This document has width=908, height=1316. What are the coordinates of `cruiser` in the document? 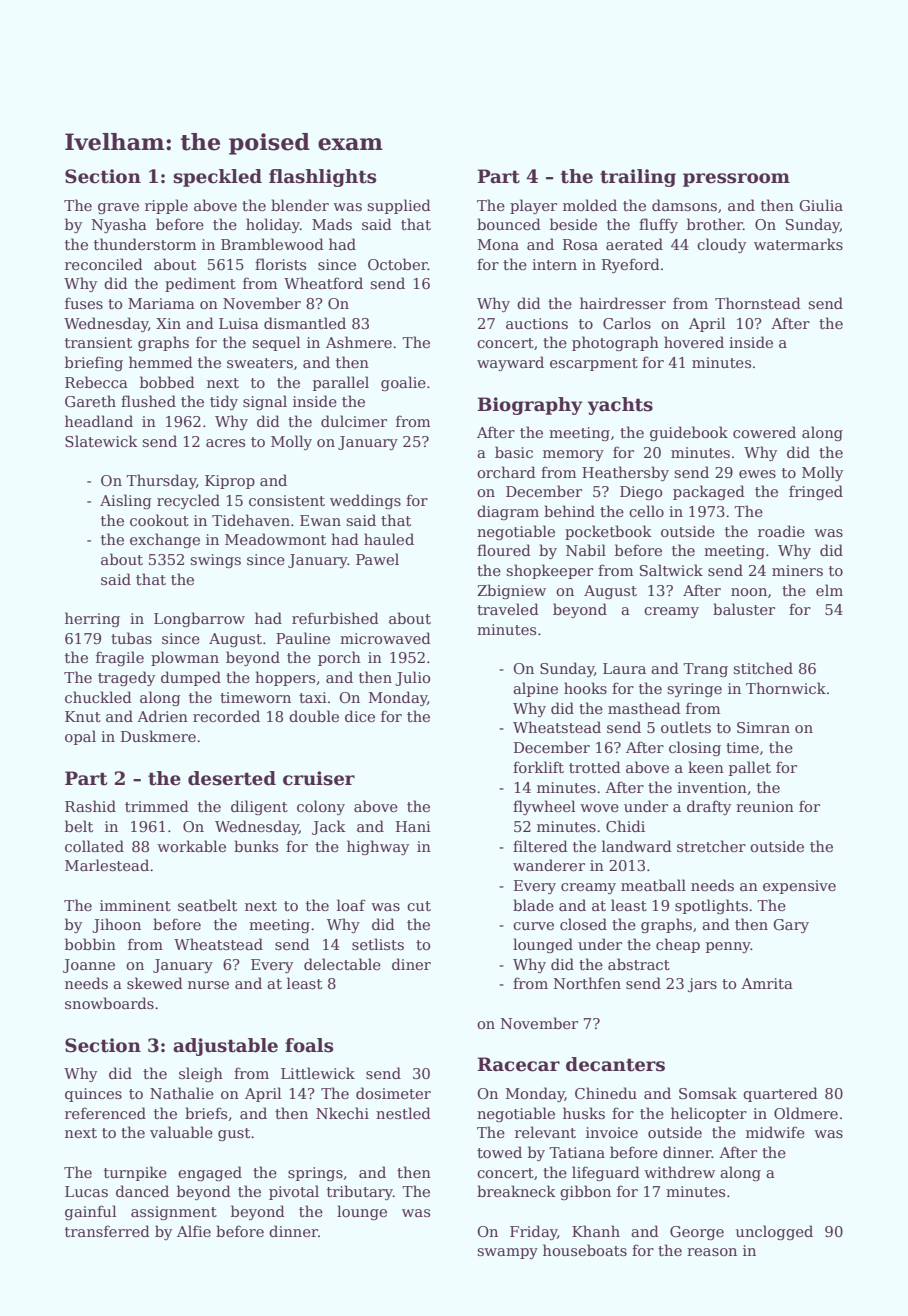 It's located at (319, 778).
